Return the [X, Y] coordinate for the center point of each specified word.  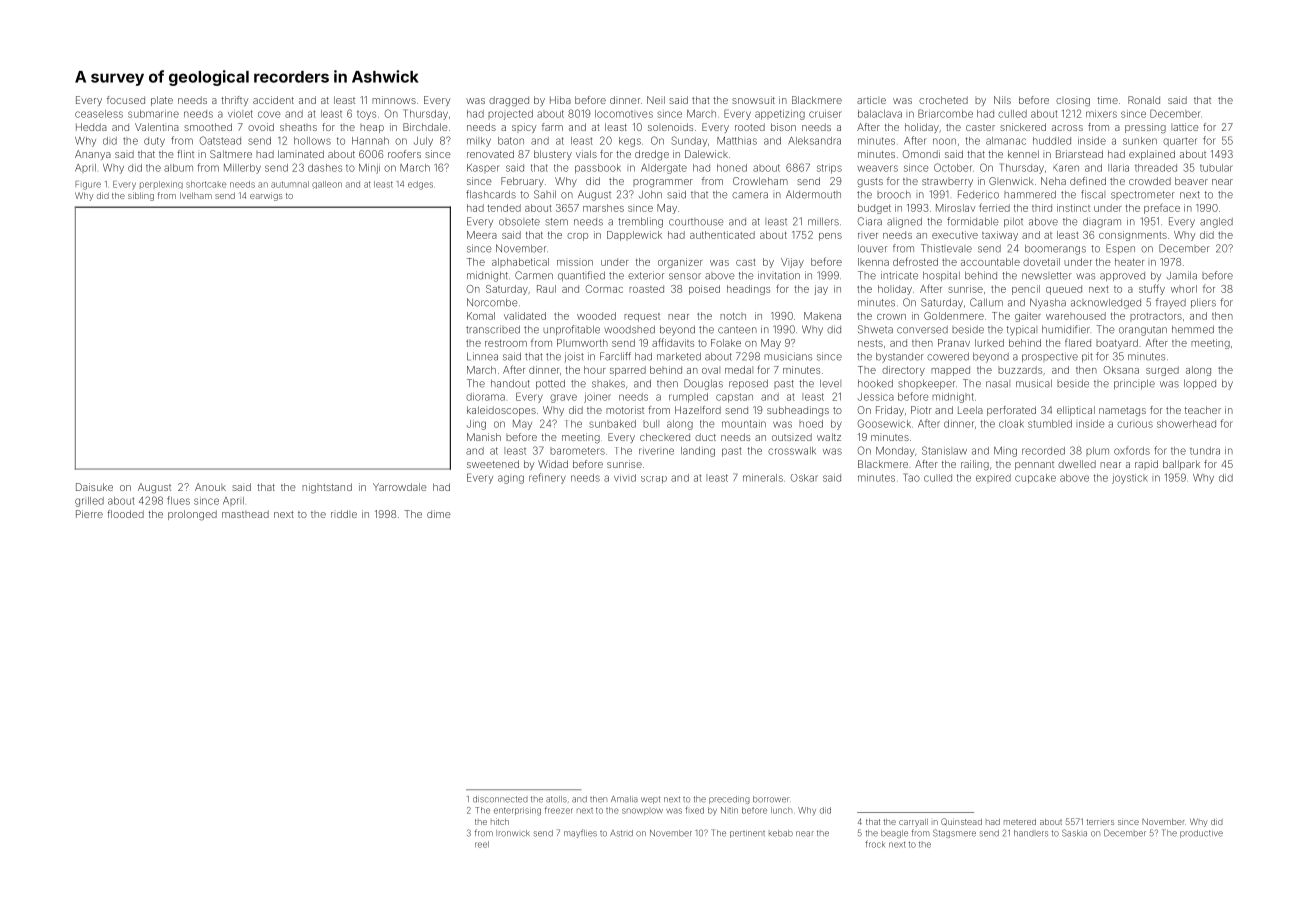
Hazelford [698, 410]
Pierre [89, 514]
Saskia [1074, 833]
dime [439, 514]
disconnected [500, 799]
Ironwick [513, 833]
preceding [729, 800]
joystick [1130, 479]
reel [482, 844]
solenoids [670, 127]
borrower [771, 799]
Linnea [482, 356]
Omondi [921, 154]
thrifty [234, 101]
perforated [1011, 411]
